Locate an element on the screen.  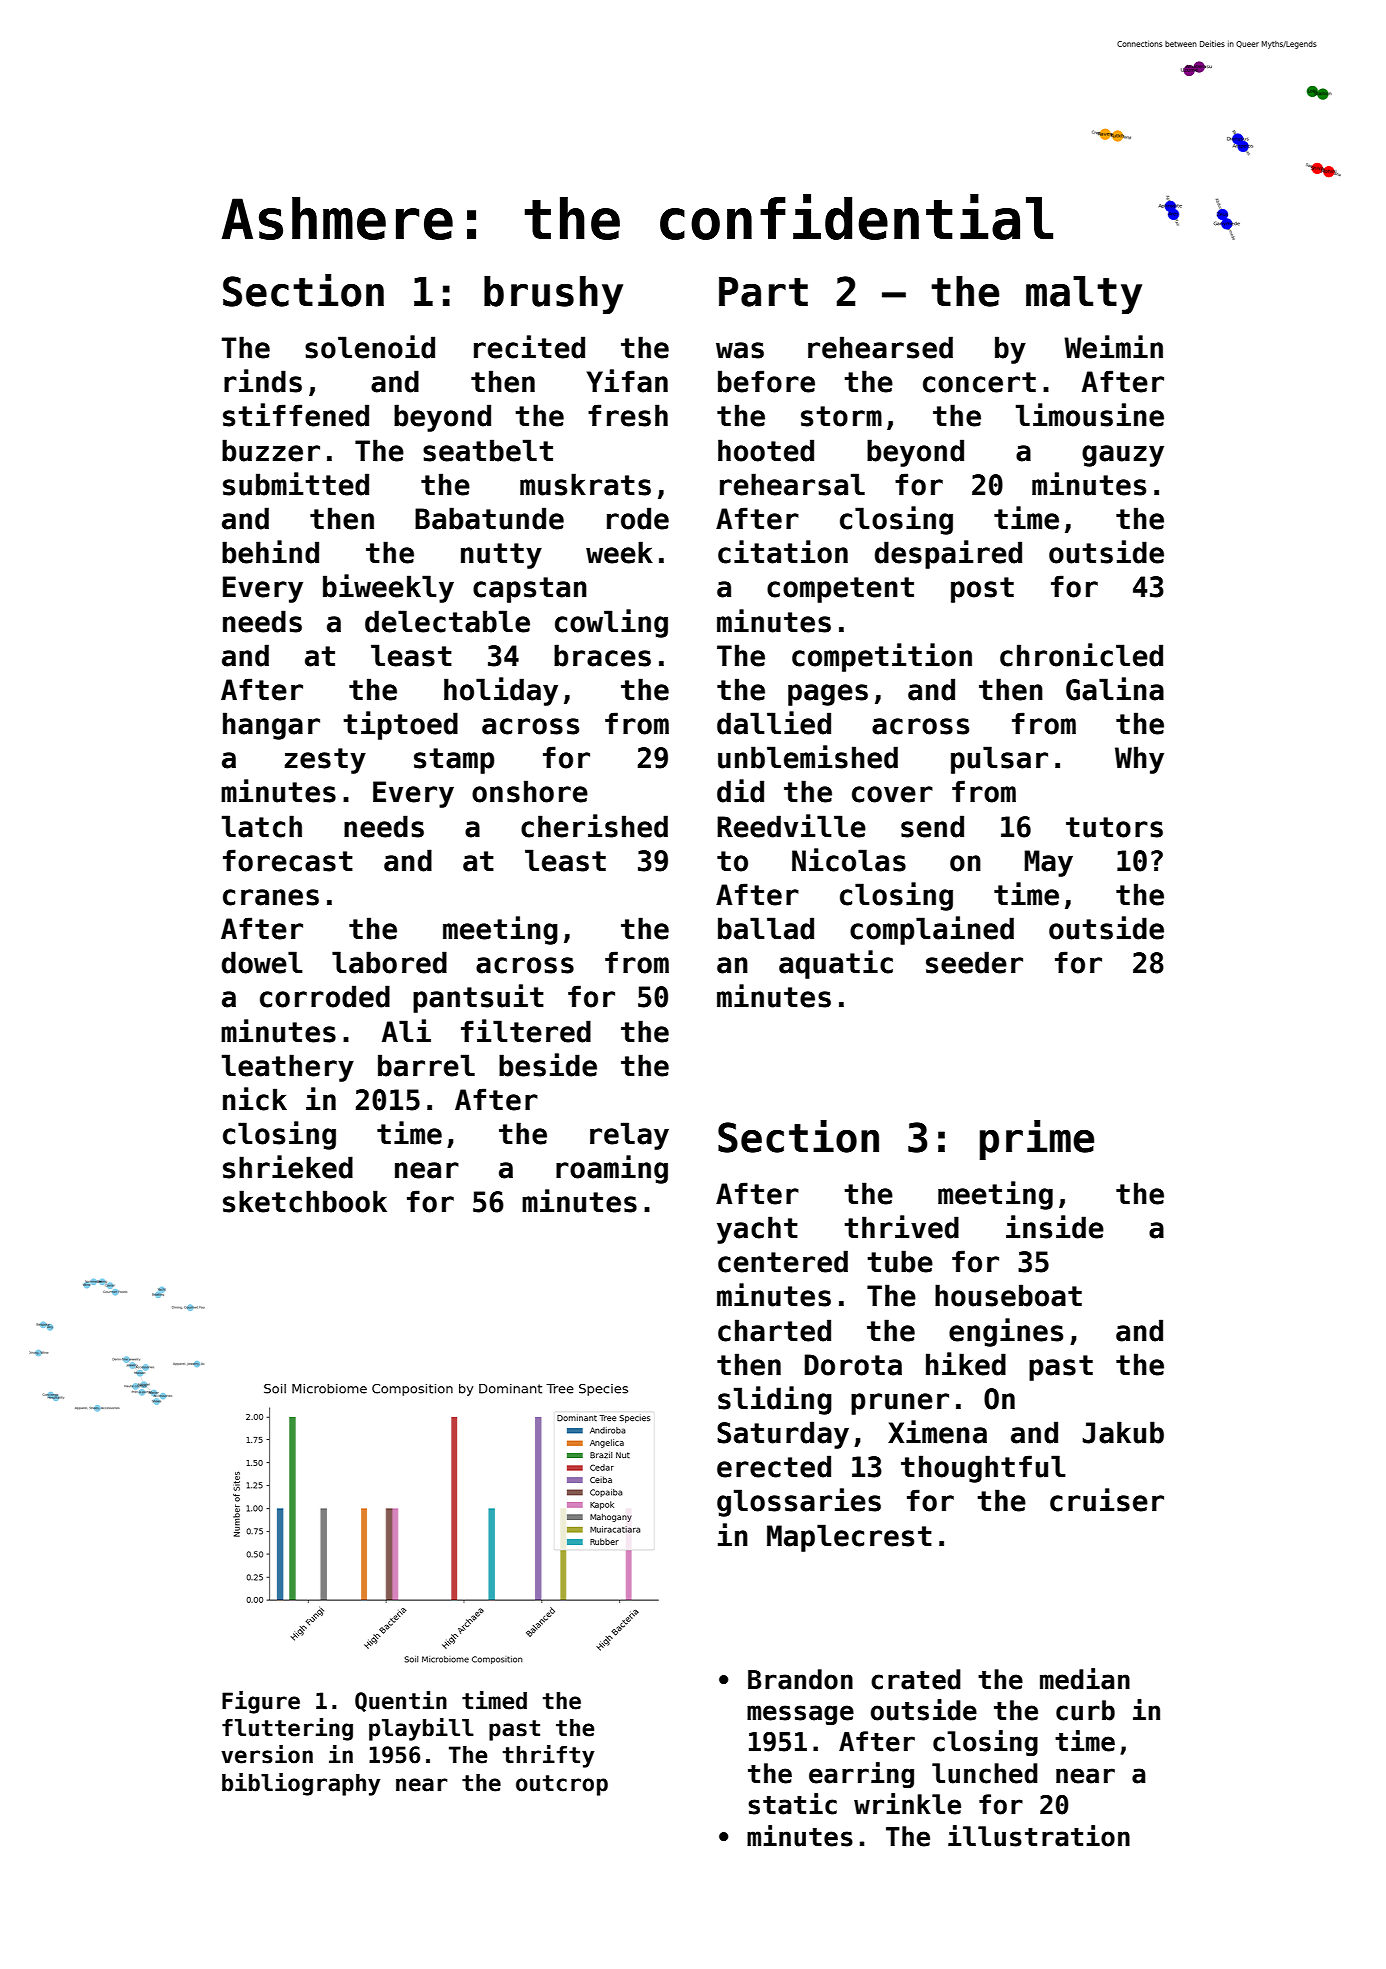
competition is located at coordinates (882, 657).
